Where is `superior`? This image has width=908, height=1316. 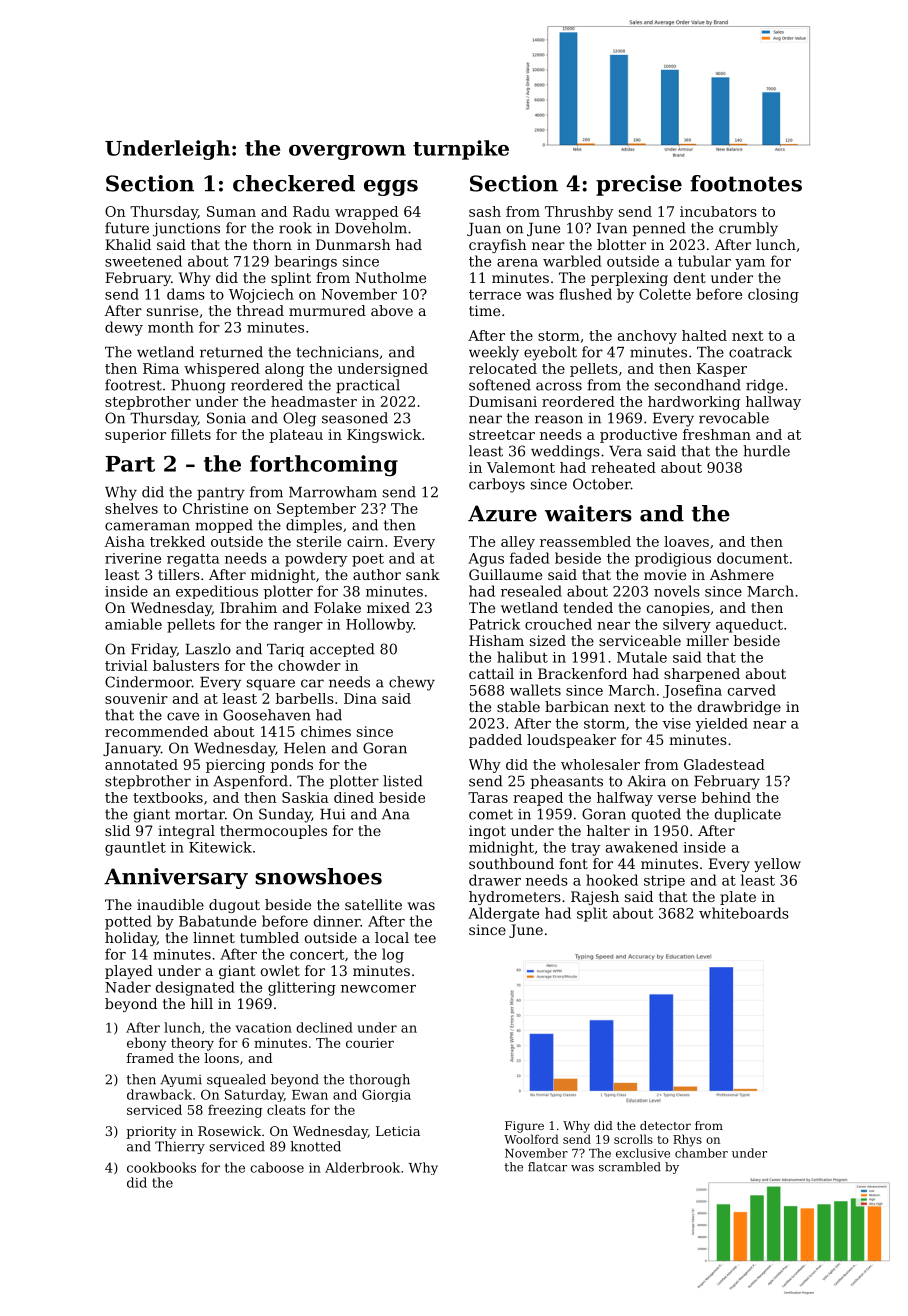
superior is located at coordinates (135, 436).
